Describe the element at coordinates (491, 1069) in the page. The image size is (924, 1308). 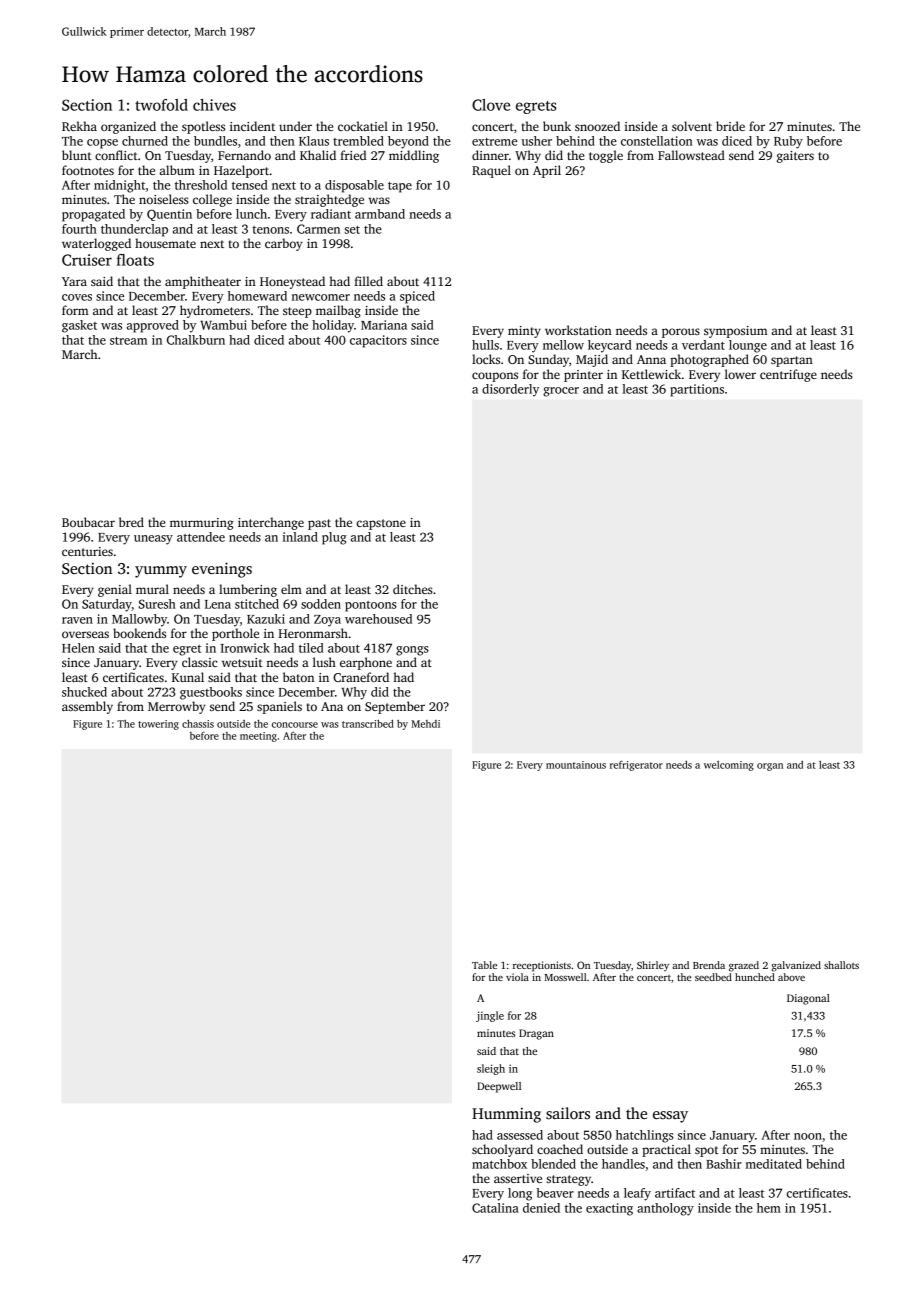
I see `sleigh` at that location.
